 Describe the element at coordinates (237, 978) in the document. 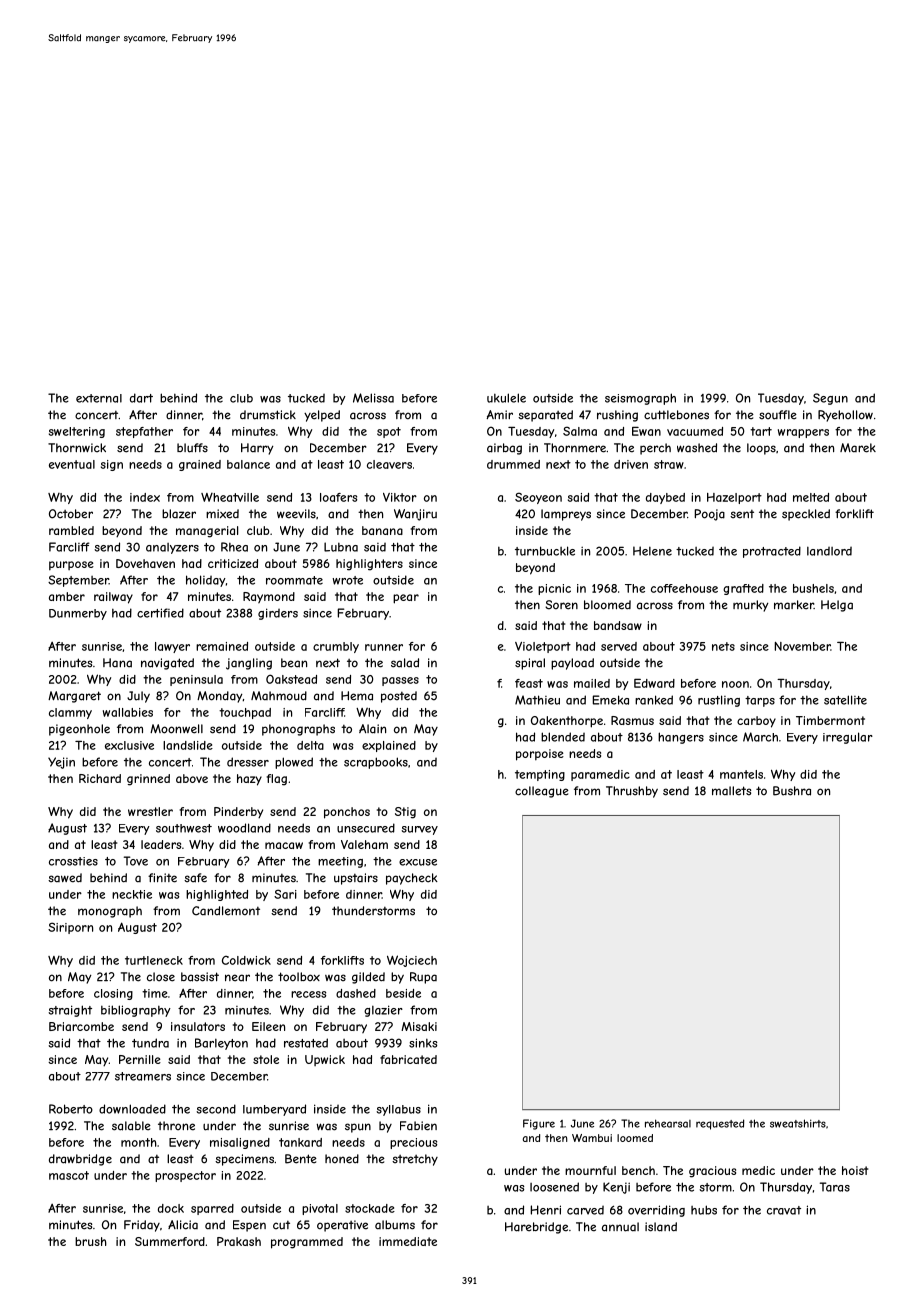

I see `near` at that location.
